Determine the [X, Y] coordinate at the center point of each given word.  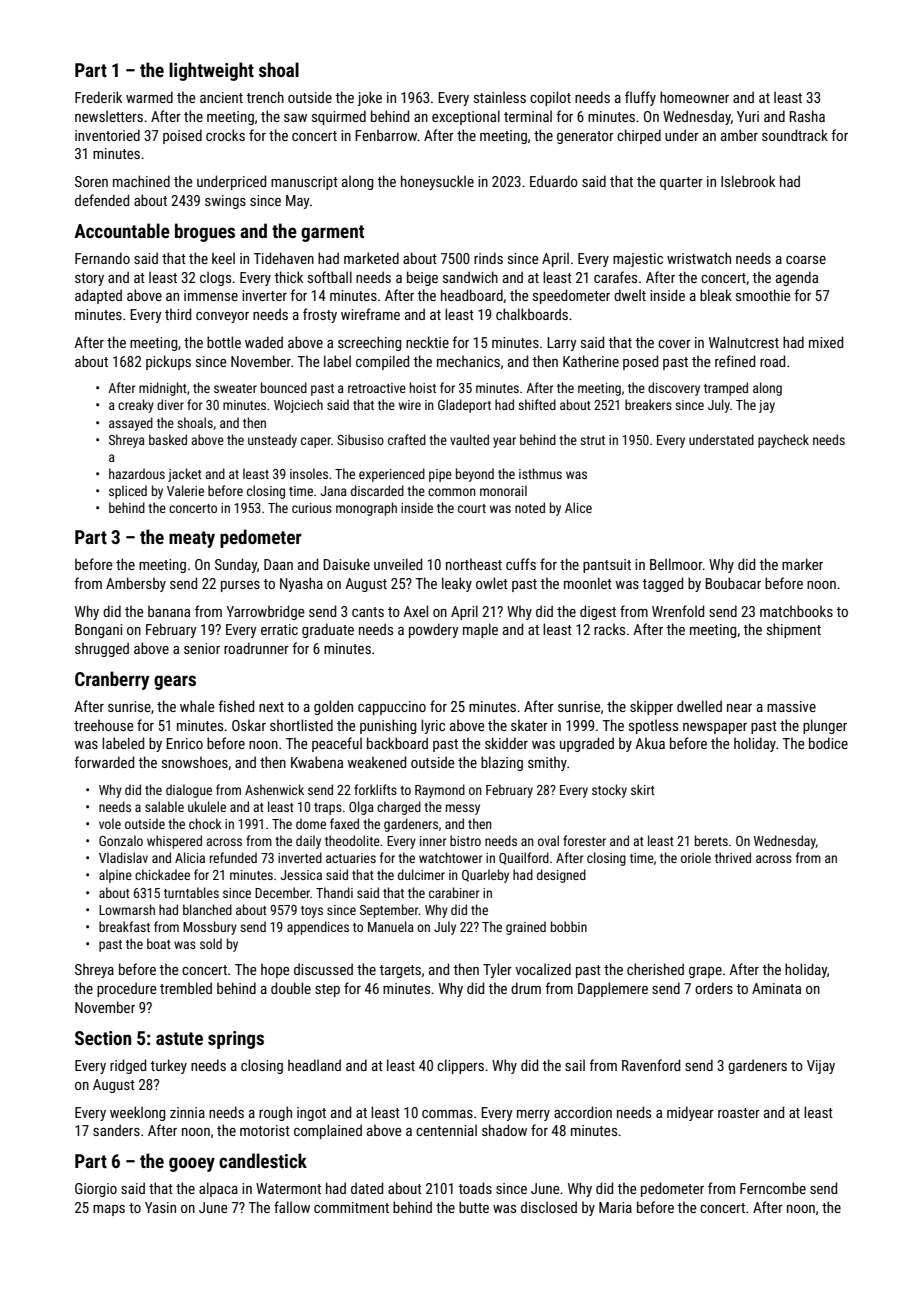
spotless [653, 726]
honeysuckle [437, 182]
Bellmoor [676, 564]
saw [295, 118]
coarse [806, 260]
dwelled [699, 706]
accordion [583, 1112]
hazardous [137, 473]
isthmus [540, 473]
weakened [376, 762]
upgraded [587, 744]
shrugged [102, 649]
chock [205, 823]
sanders [116, 1130]
